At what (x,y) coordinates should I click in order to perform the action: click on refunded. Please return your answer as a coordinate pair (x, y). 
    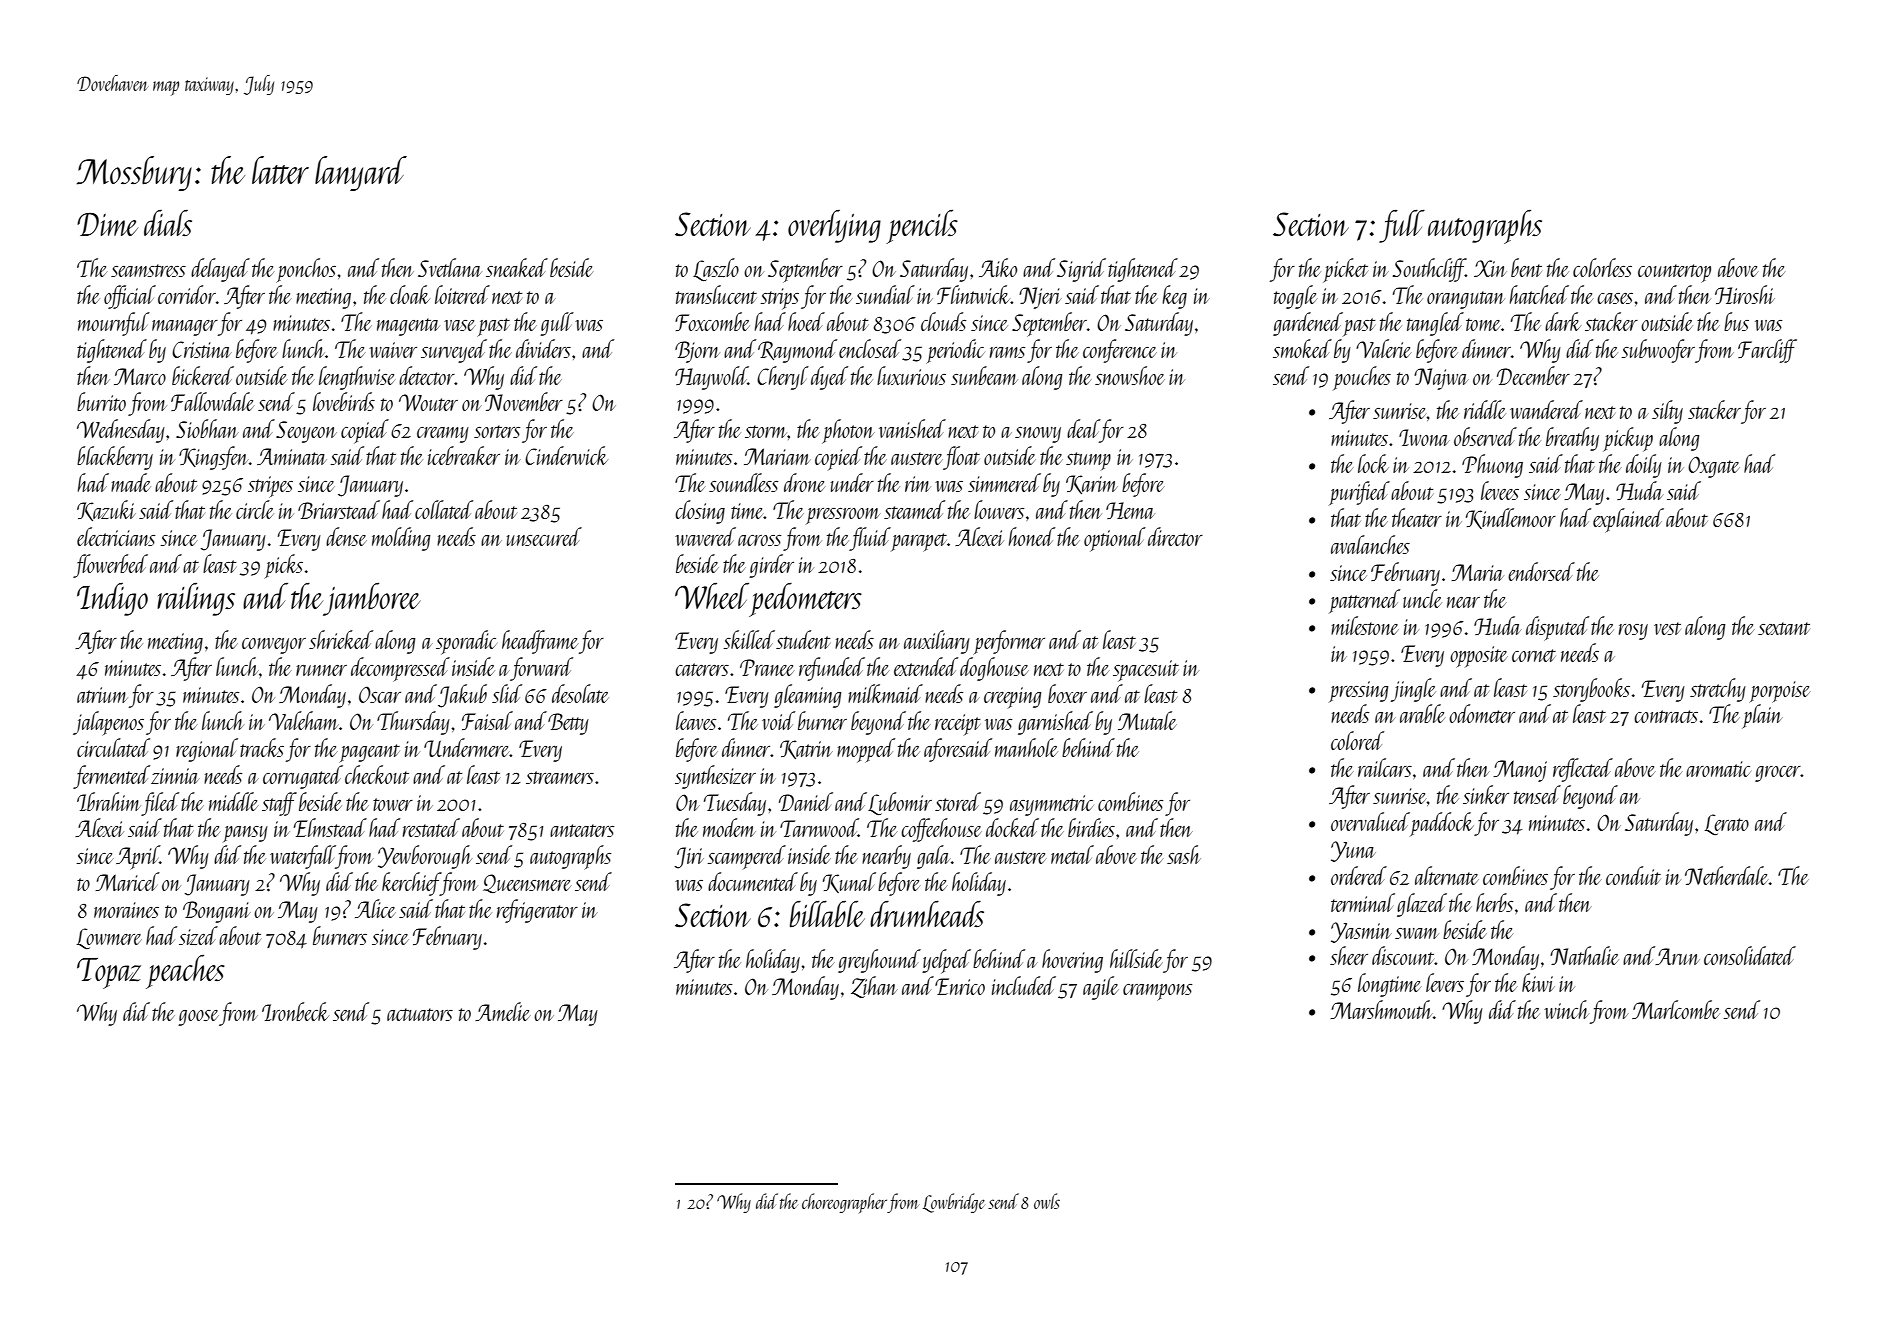
    Looking at the image, I should click on (832, 669).
